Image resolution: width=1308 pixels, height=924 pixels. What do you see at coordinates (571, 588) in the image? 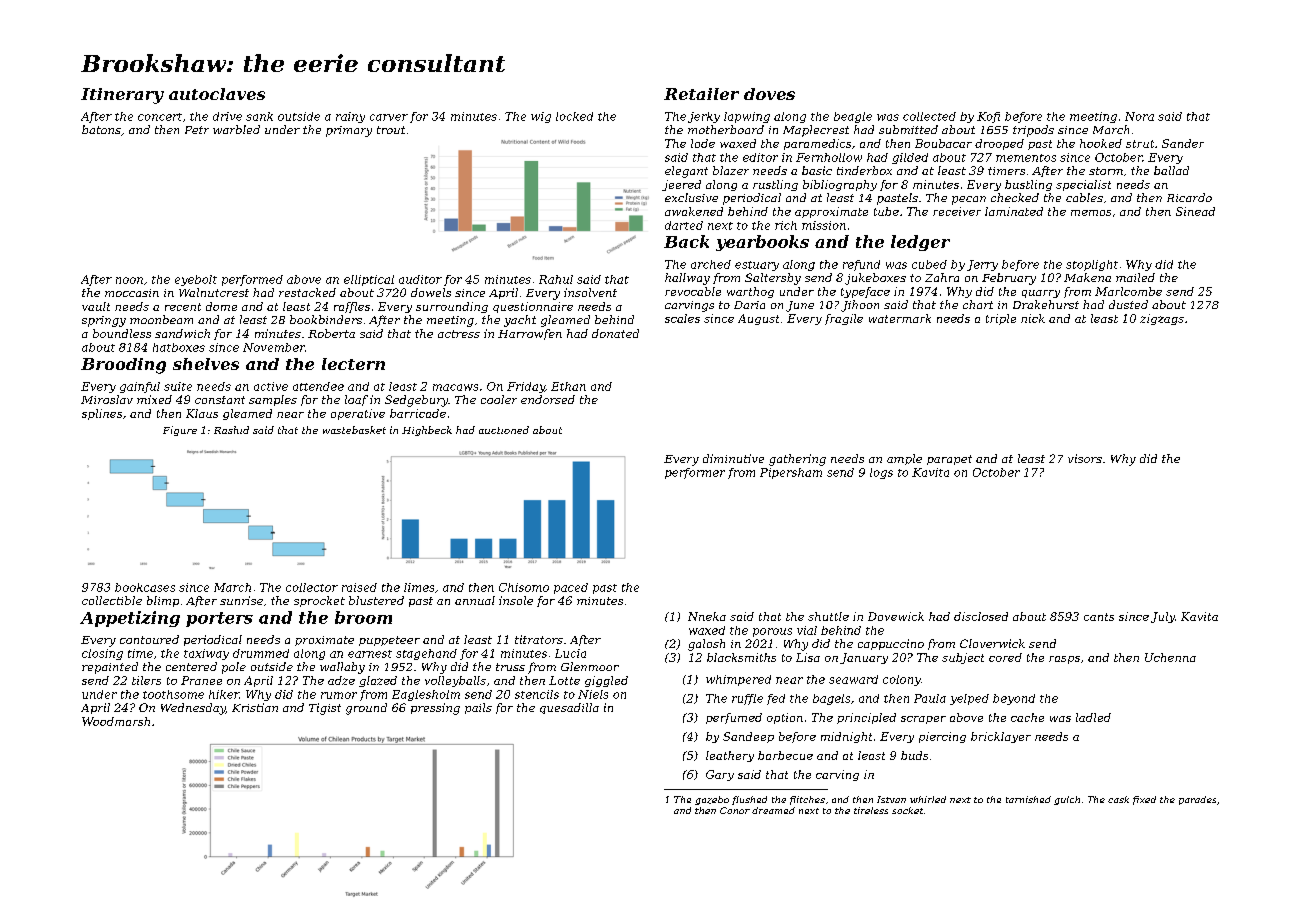
I see `paced` at bounding box center [571, 588].
